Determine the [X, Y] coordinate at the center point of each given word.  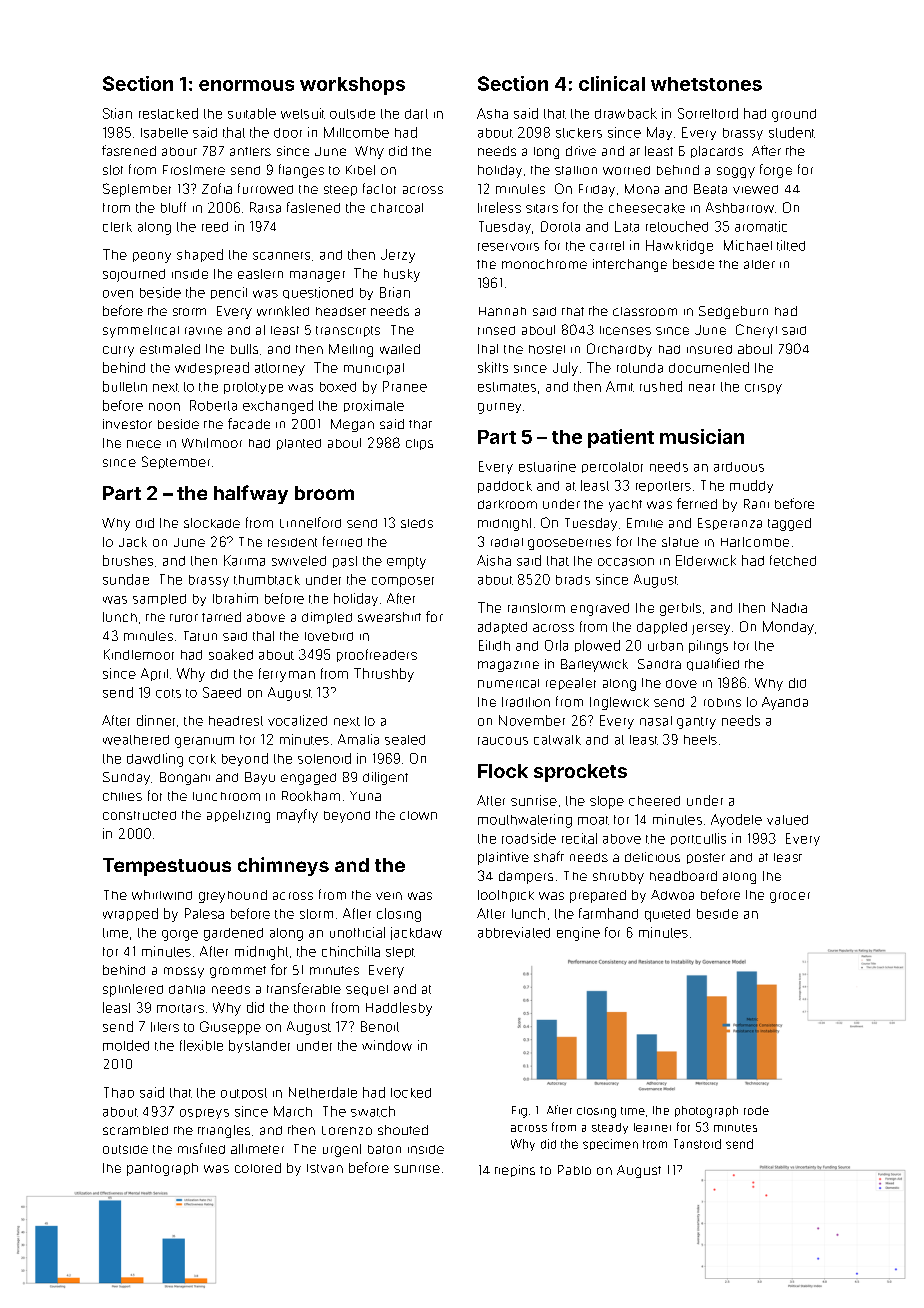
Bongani [185, 778]
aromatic [761, 226]
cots [168, 693]
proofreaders [377, 655]
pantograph [162, 1169]
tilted [791, 245]
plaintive [503, 858]
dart [416, 114]
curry [118, 351]
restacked [168, 113]
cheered [654, 801]
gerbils [680, 609]
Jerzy [398, 256]
